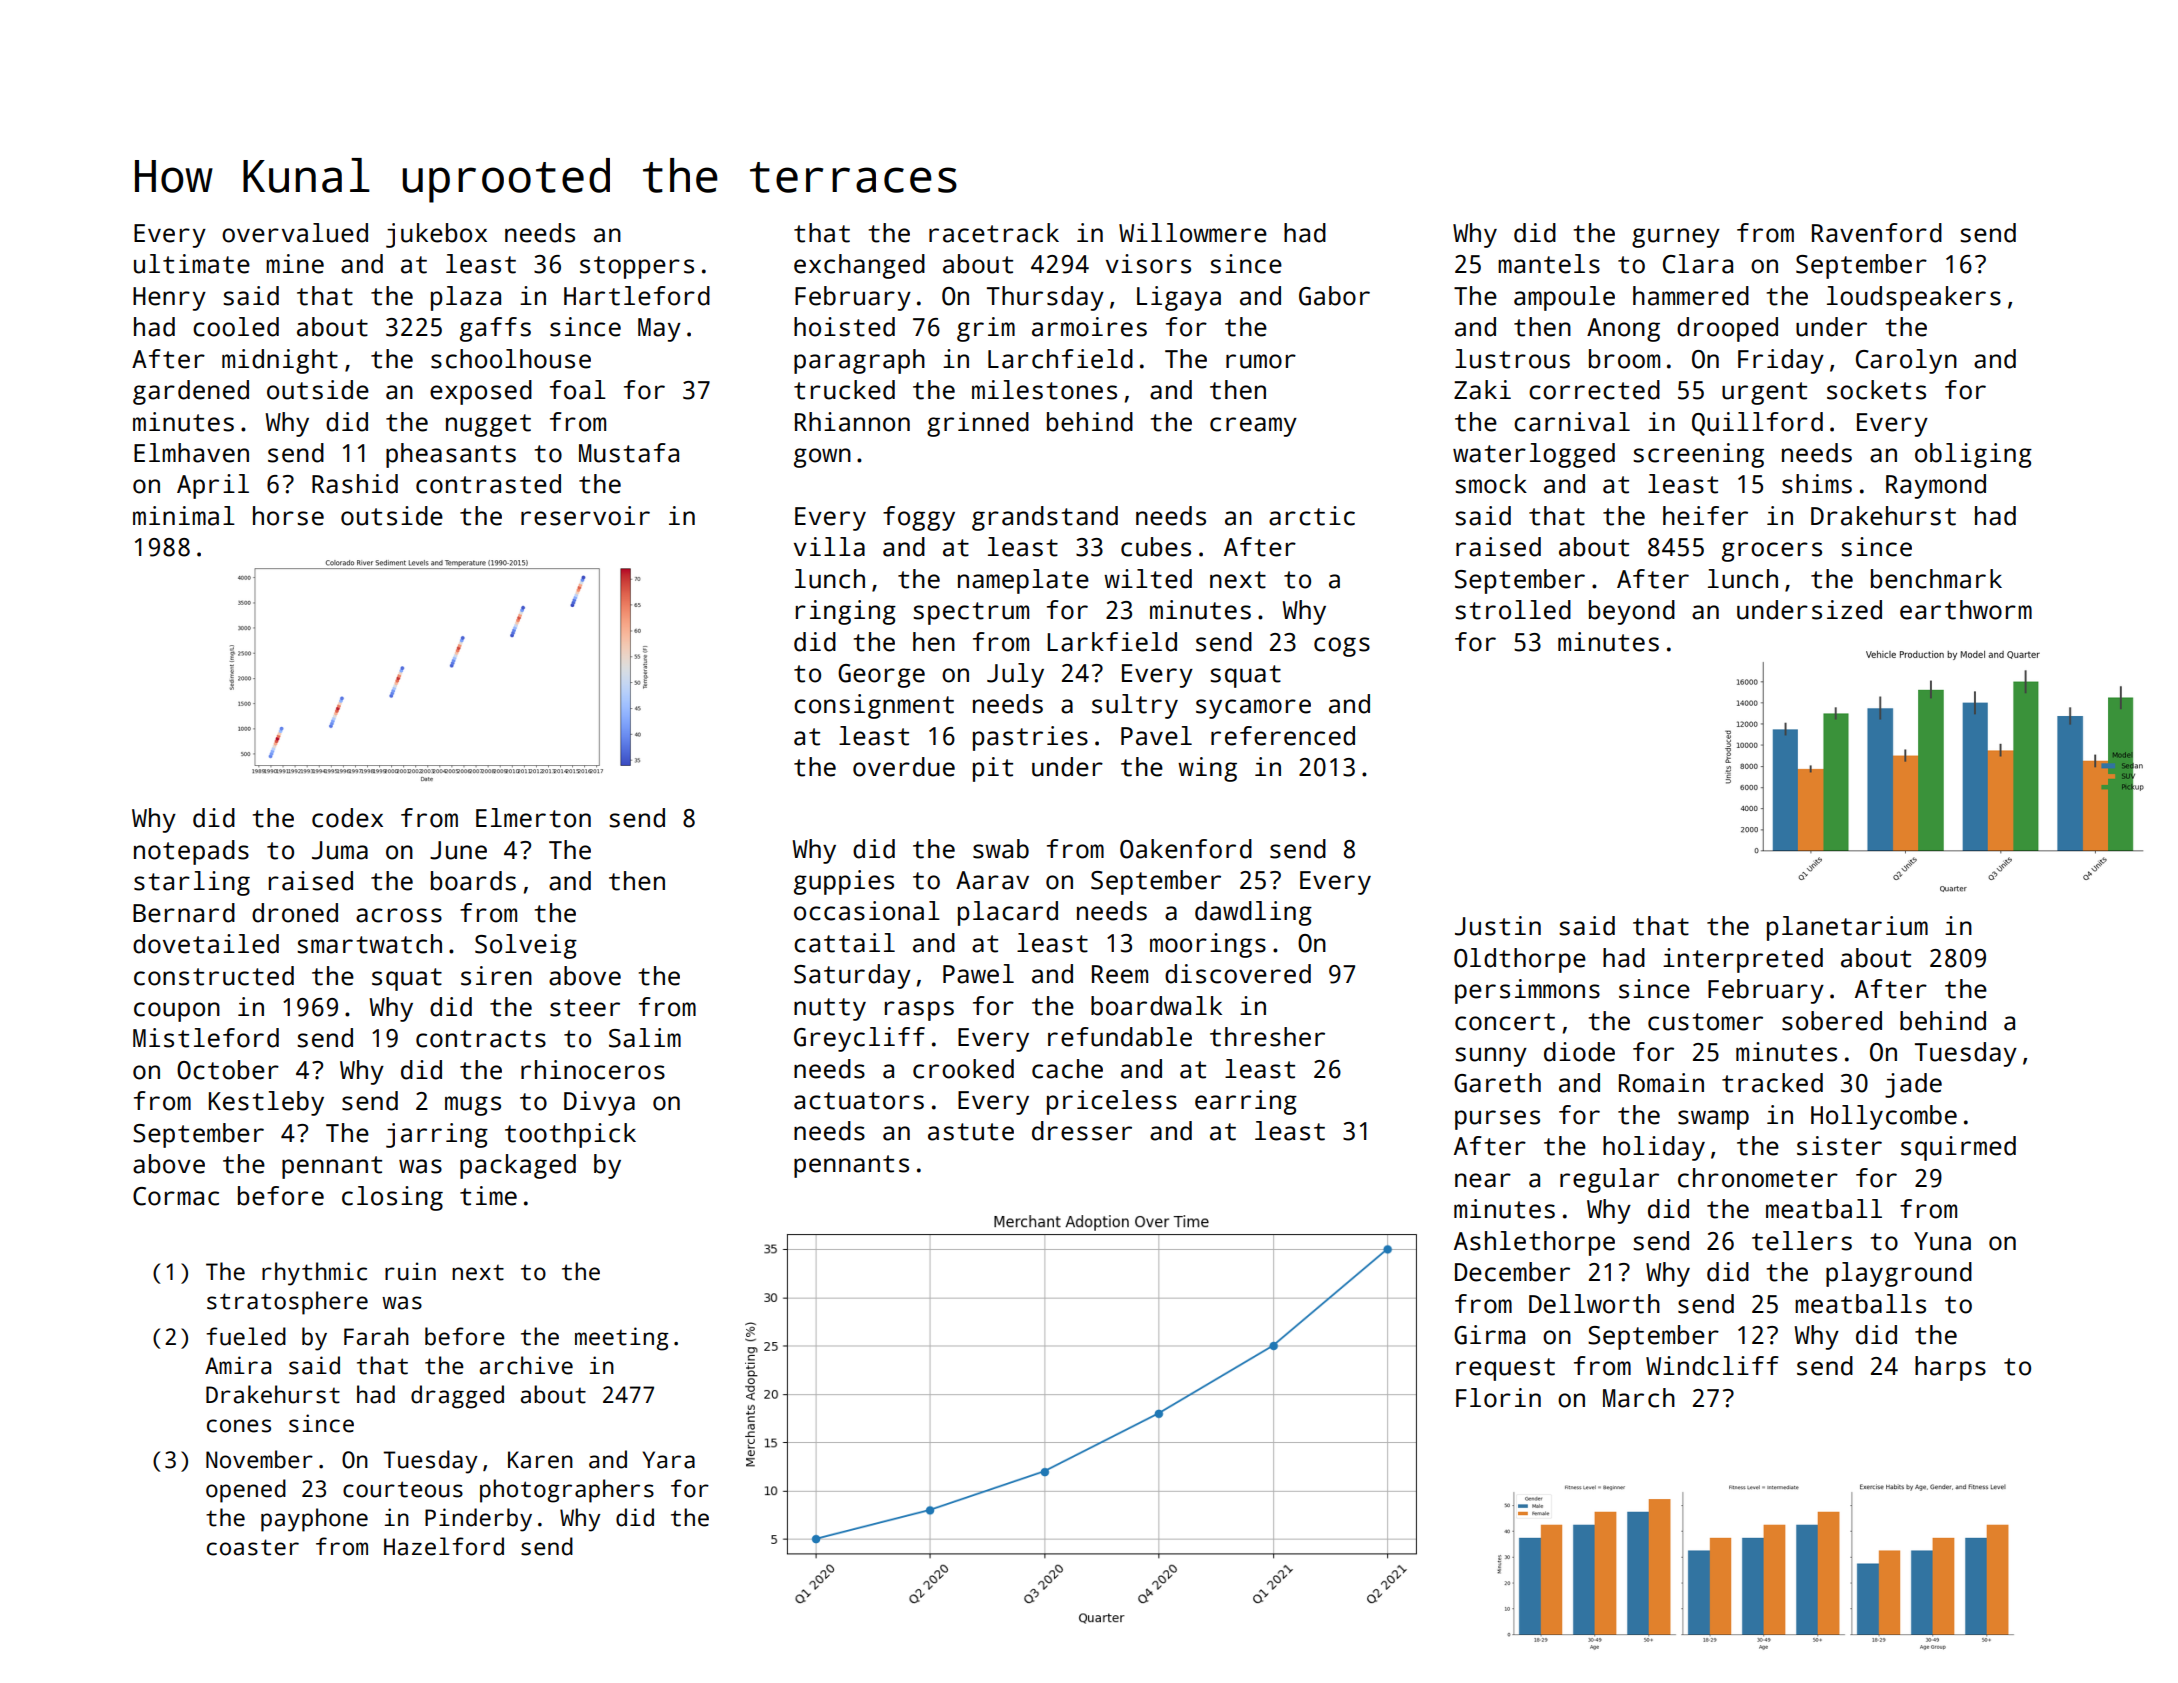 The height and width of the page is (1683, 2178). Describe the element at coordinates (1186, 849) in the page. I see `Oakenford` at that location.
